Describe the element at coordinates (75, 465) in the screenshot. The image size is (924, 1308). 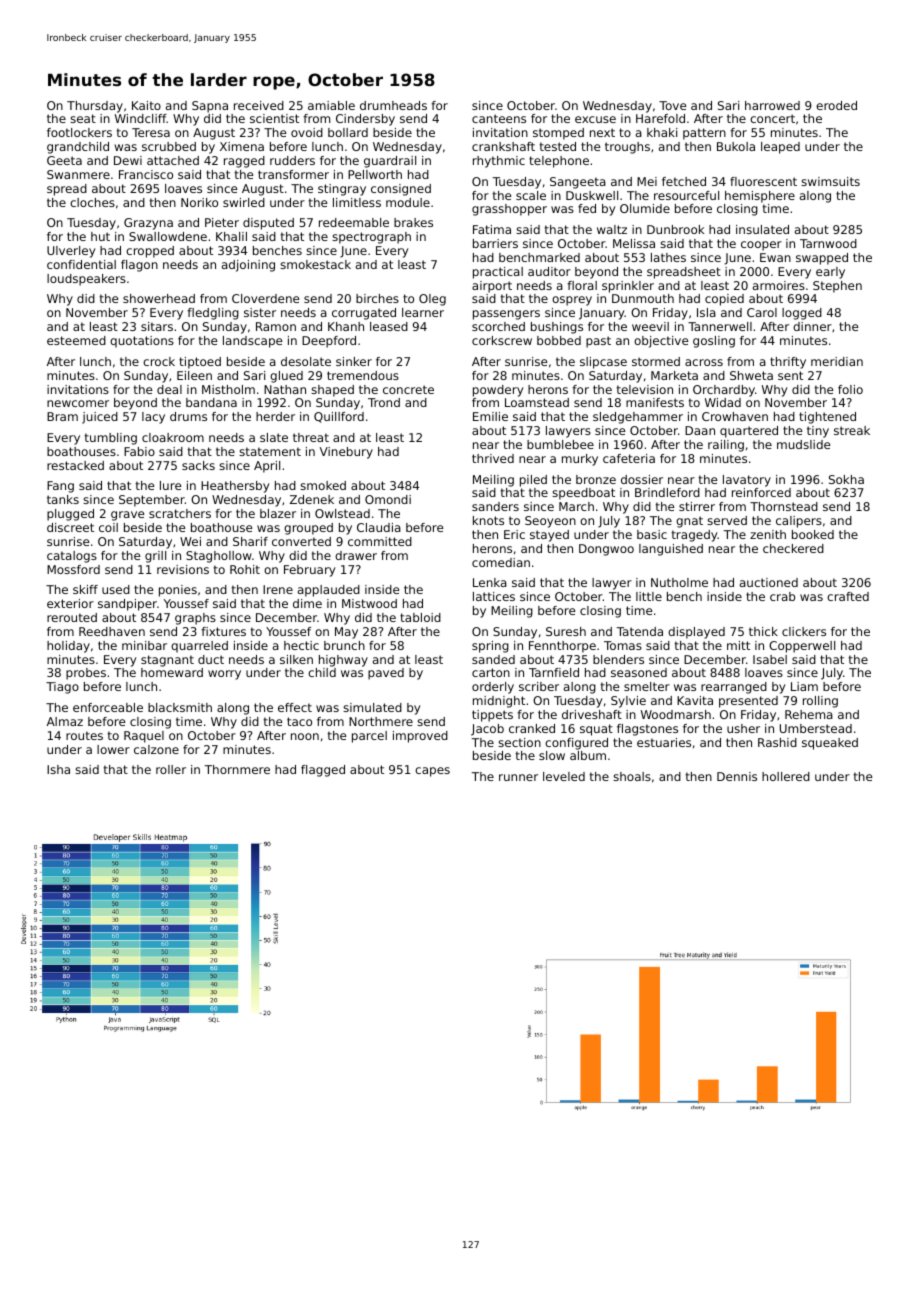
I see `restacked` at that location.
